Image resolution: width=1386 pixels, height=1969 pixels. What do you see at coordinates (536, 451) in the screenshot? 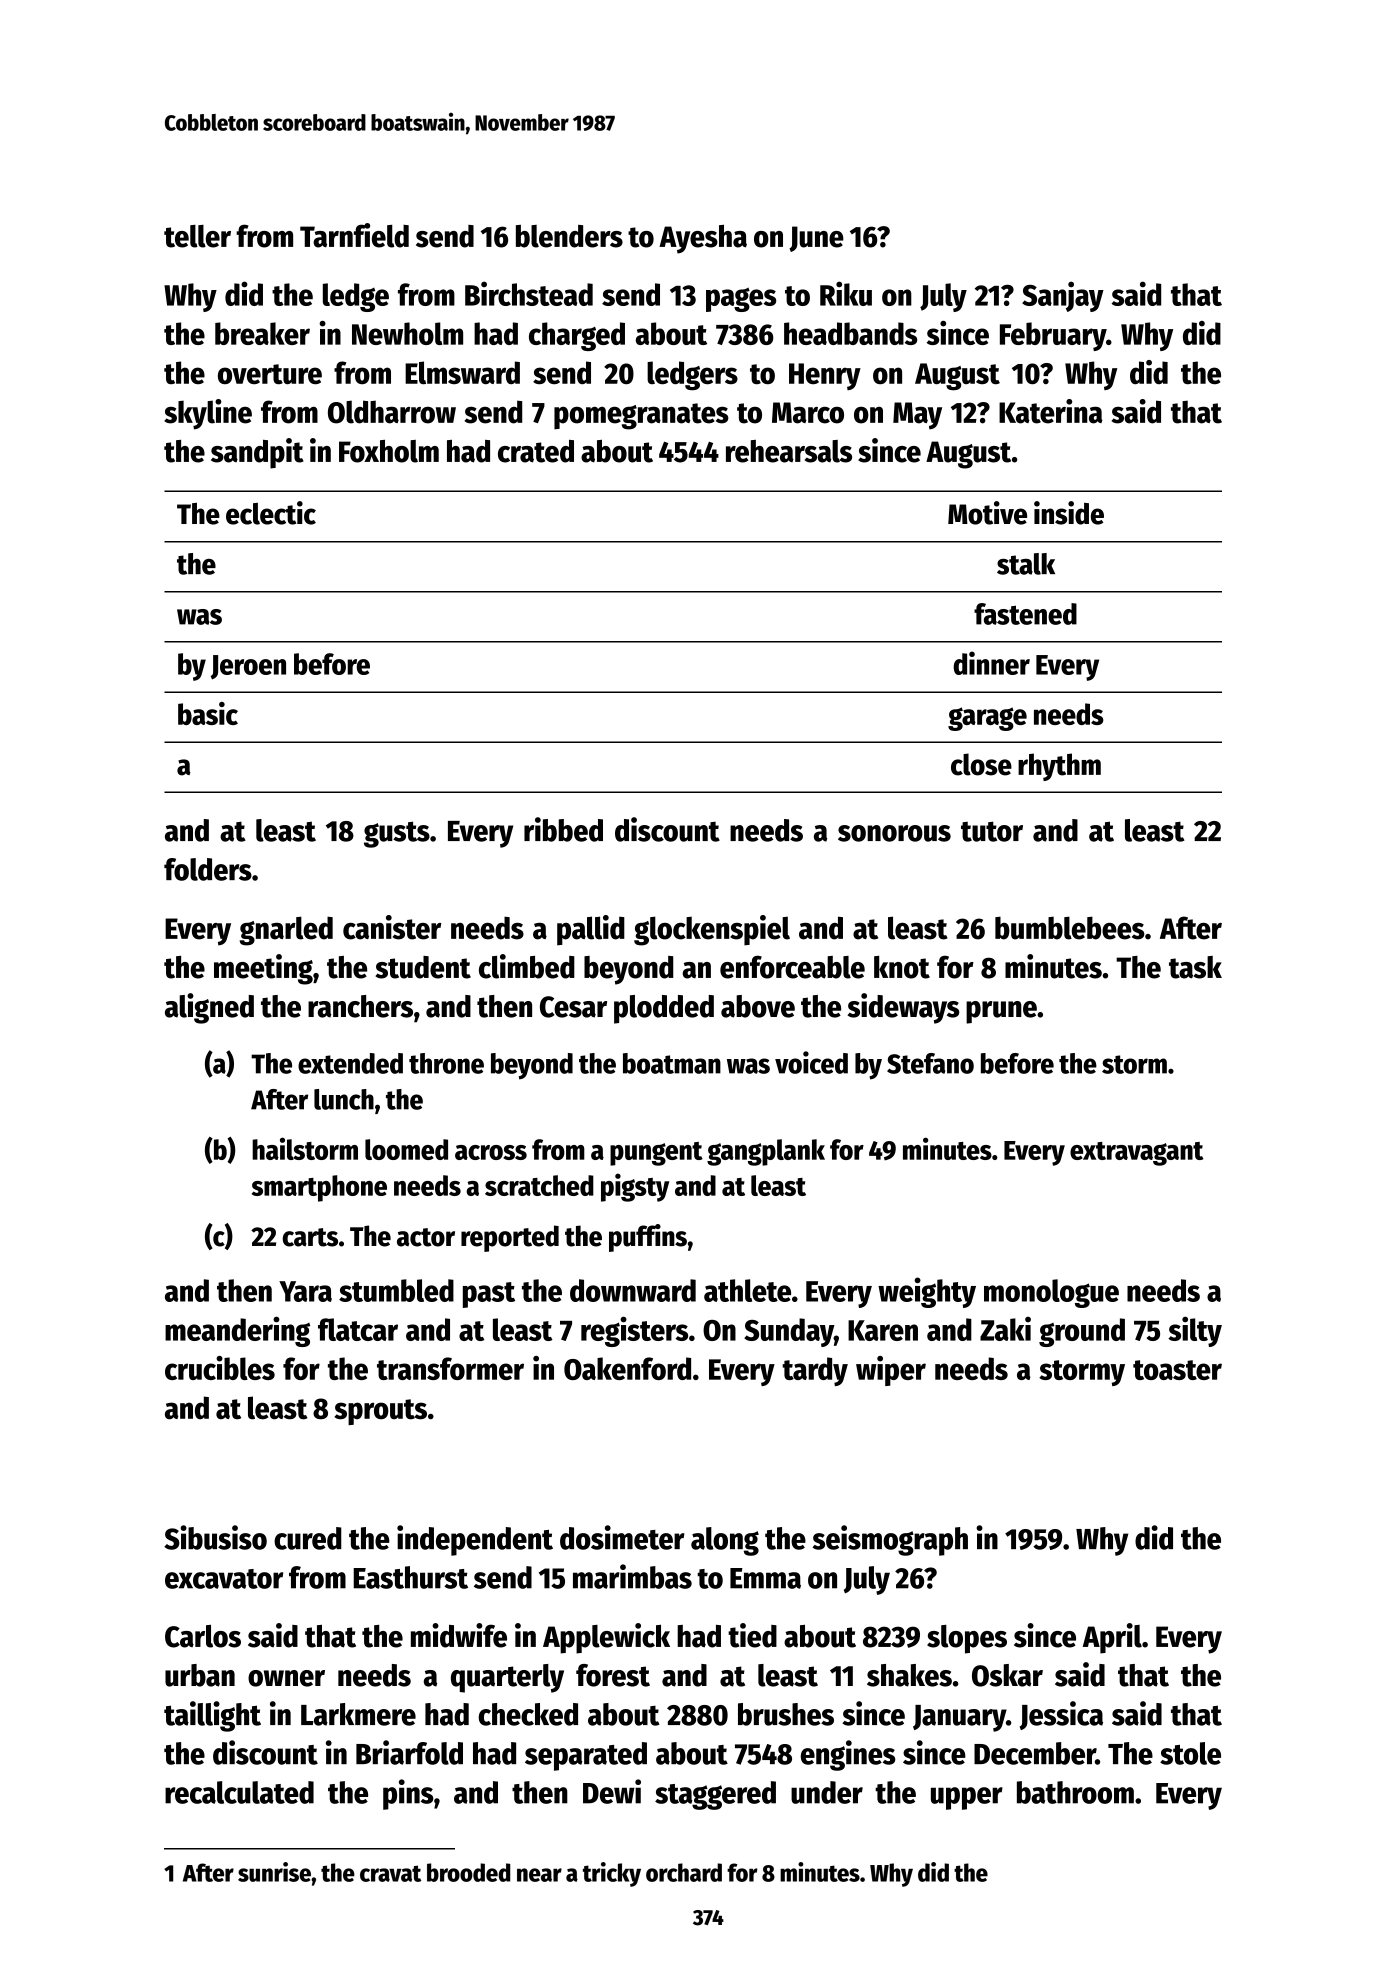
I see `crated` at bounding box center [536, 451].
